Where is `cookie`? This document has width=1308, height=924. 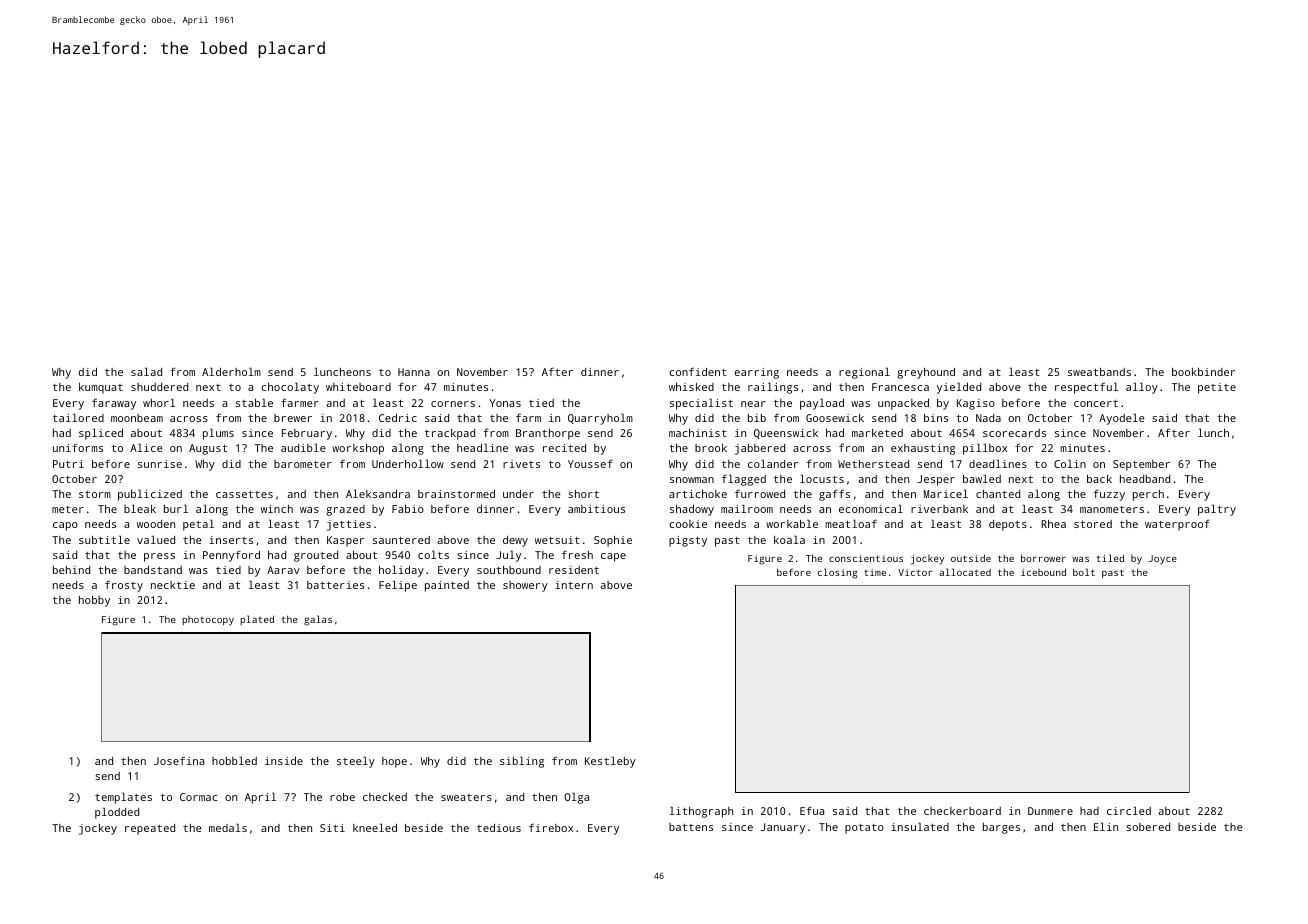 cookie is located at coordinates (688, 524).
